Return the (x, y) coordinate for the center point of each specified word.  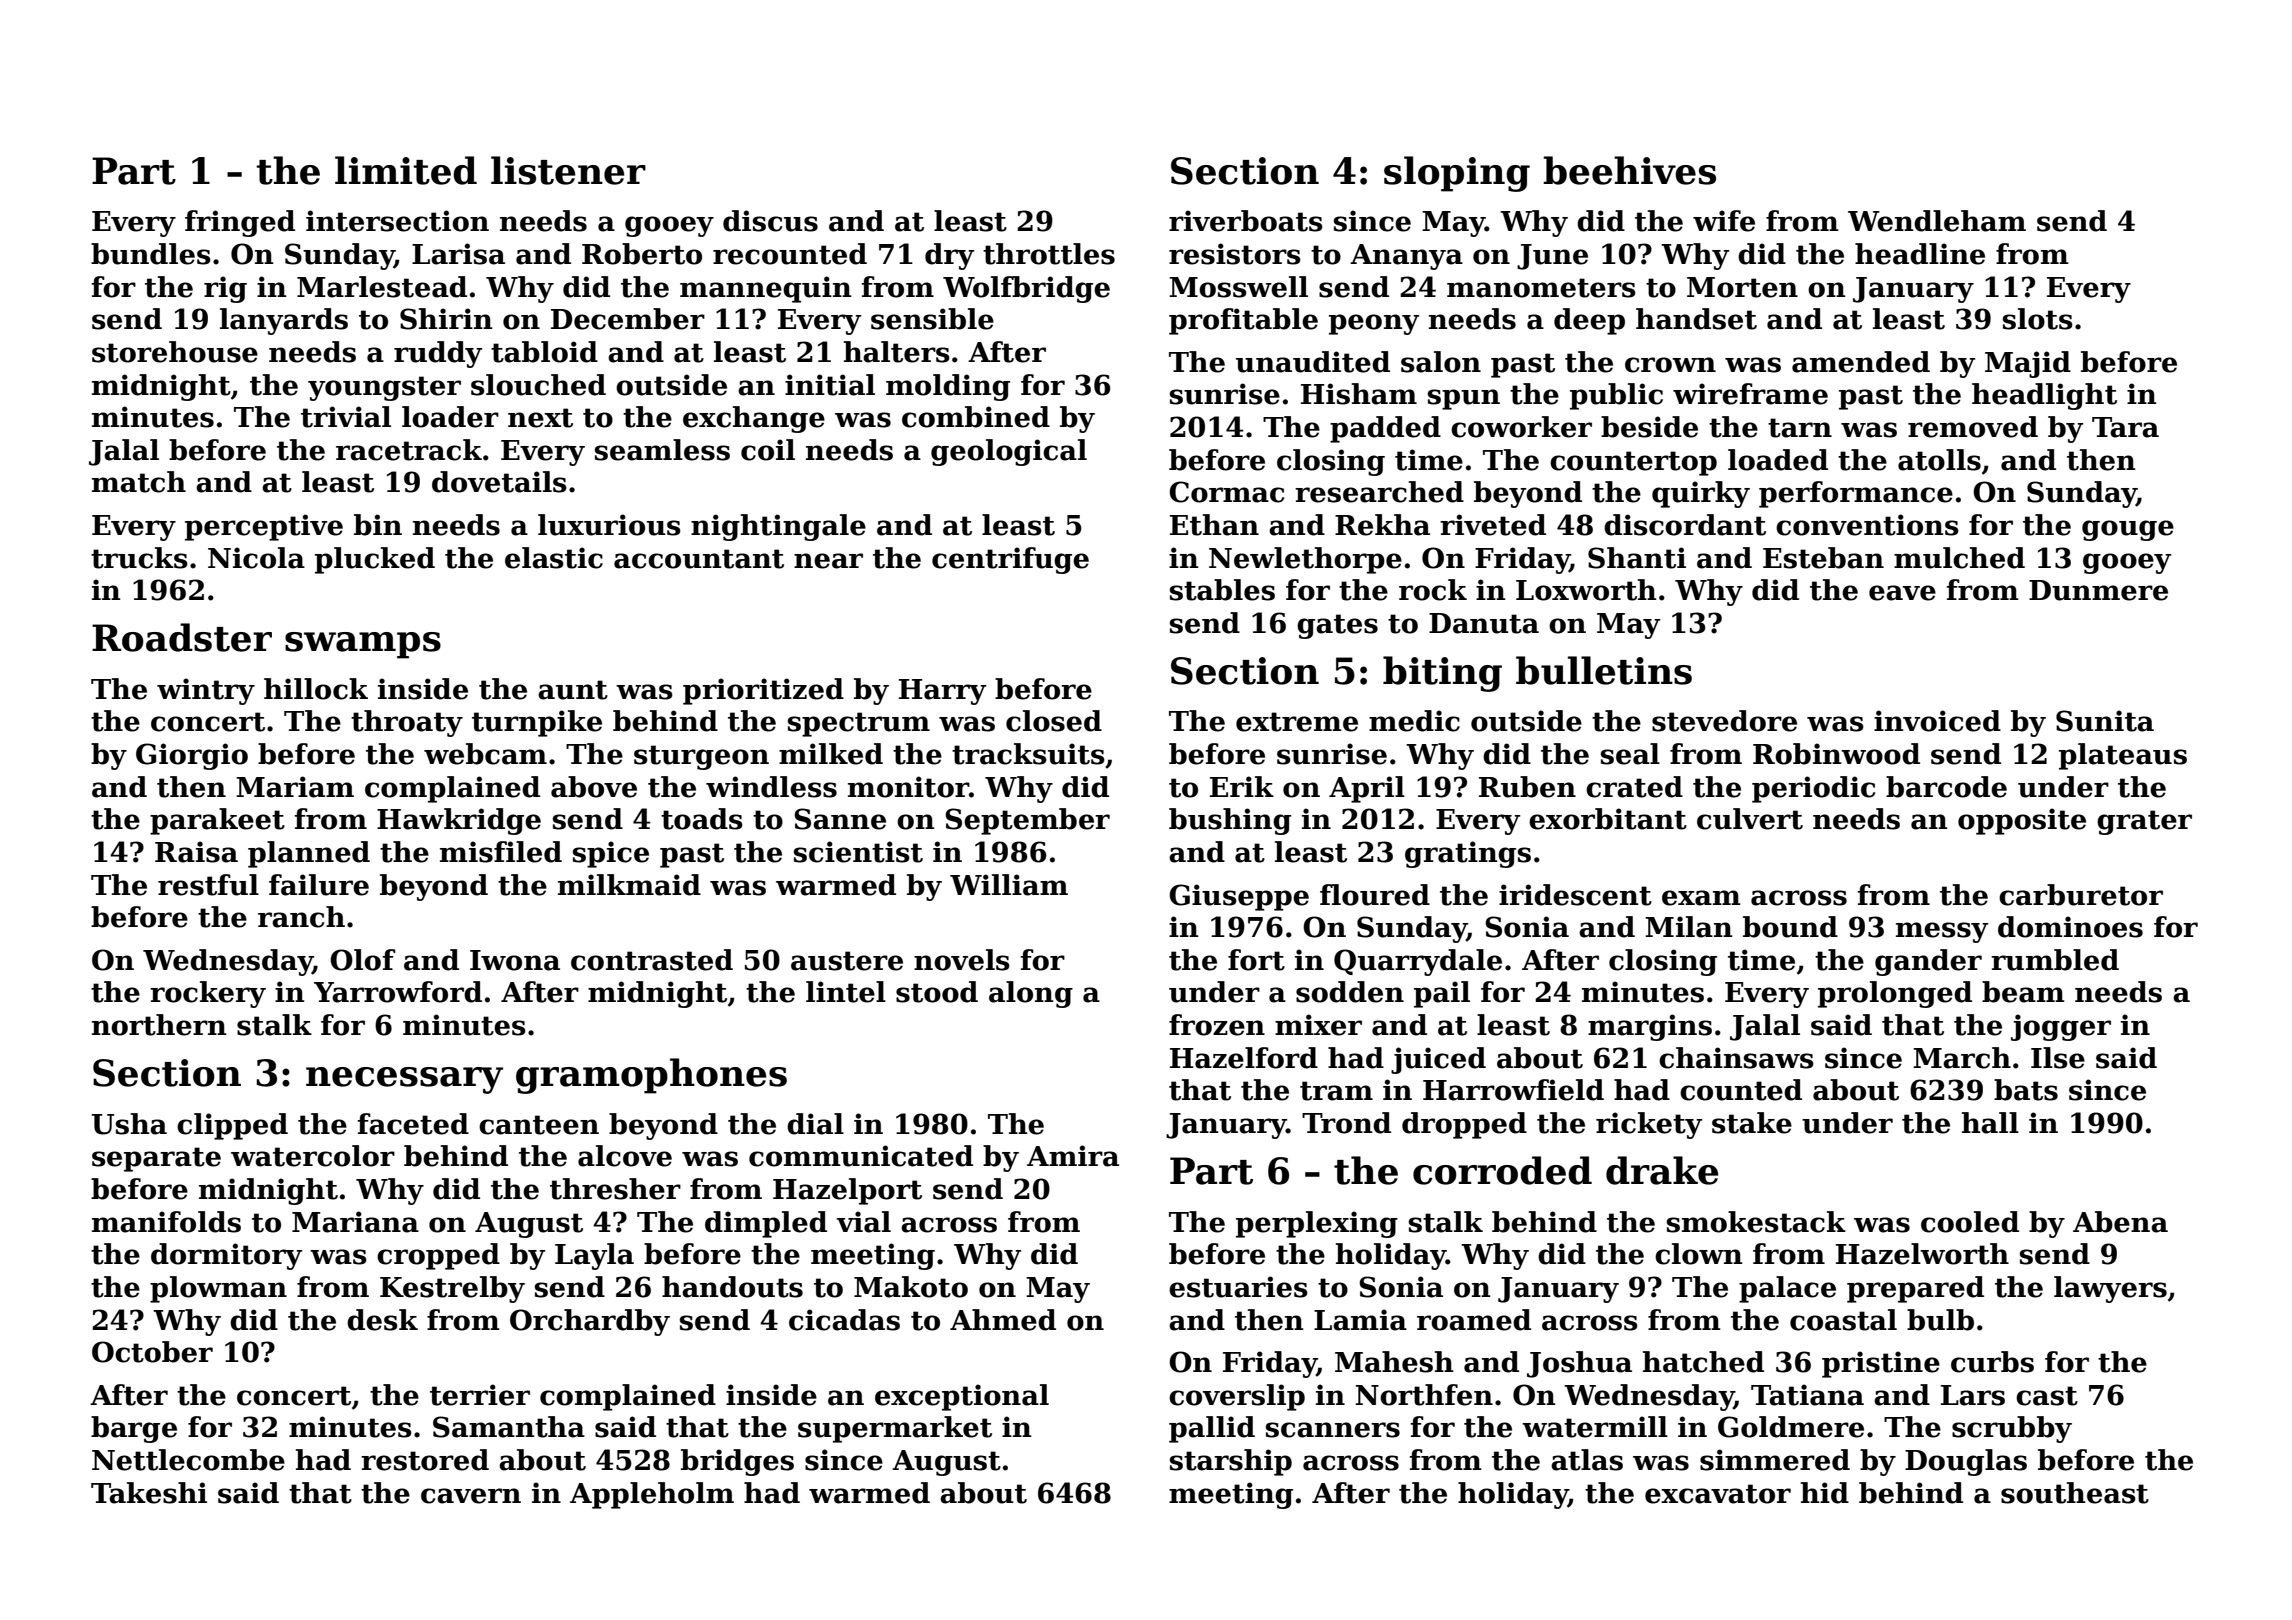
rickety (1649, 1125)
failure (319, 885)
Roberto (642, 254)
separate (156, 1159)
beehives (1629, 170)
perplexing (1317, 1224)
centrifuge (1010, 560)
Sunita (2105, 721)
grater (2144, 822)
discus (770, 221)
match (139, 482)
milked (831, 754)
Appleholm (652, 1495)
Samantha (509, 1427)
